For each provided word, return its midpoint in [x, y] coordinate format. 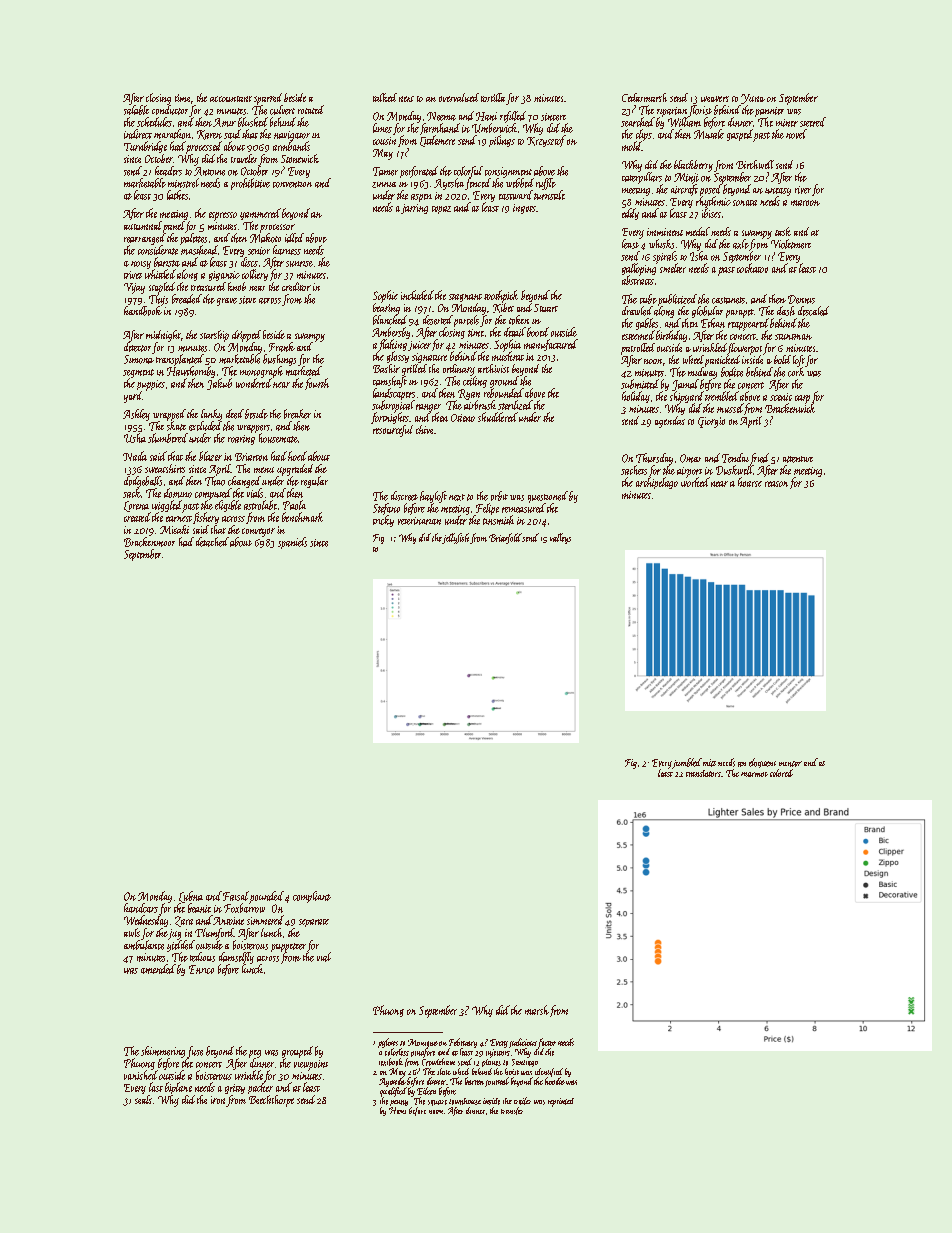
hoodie [555, 1081]
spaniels [292, 543]
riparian [672, 112]
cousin [384, 141]
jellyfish [455, 538]
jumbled [687, 763]
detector [137, 347]
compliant [312, 897]
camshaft [390, 382]
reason [776, 484]
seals [143, 1099]
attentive [798, 459]
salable [136, 110]
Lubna [191, 897]
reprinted [561, 1102]
